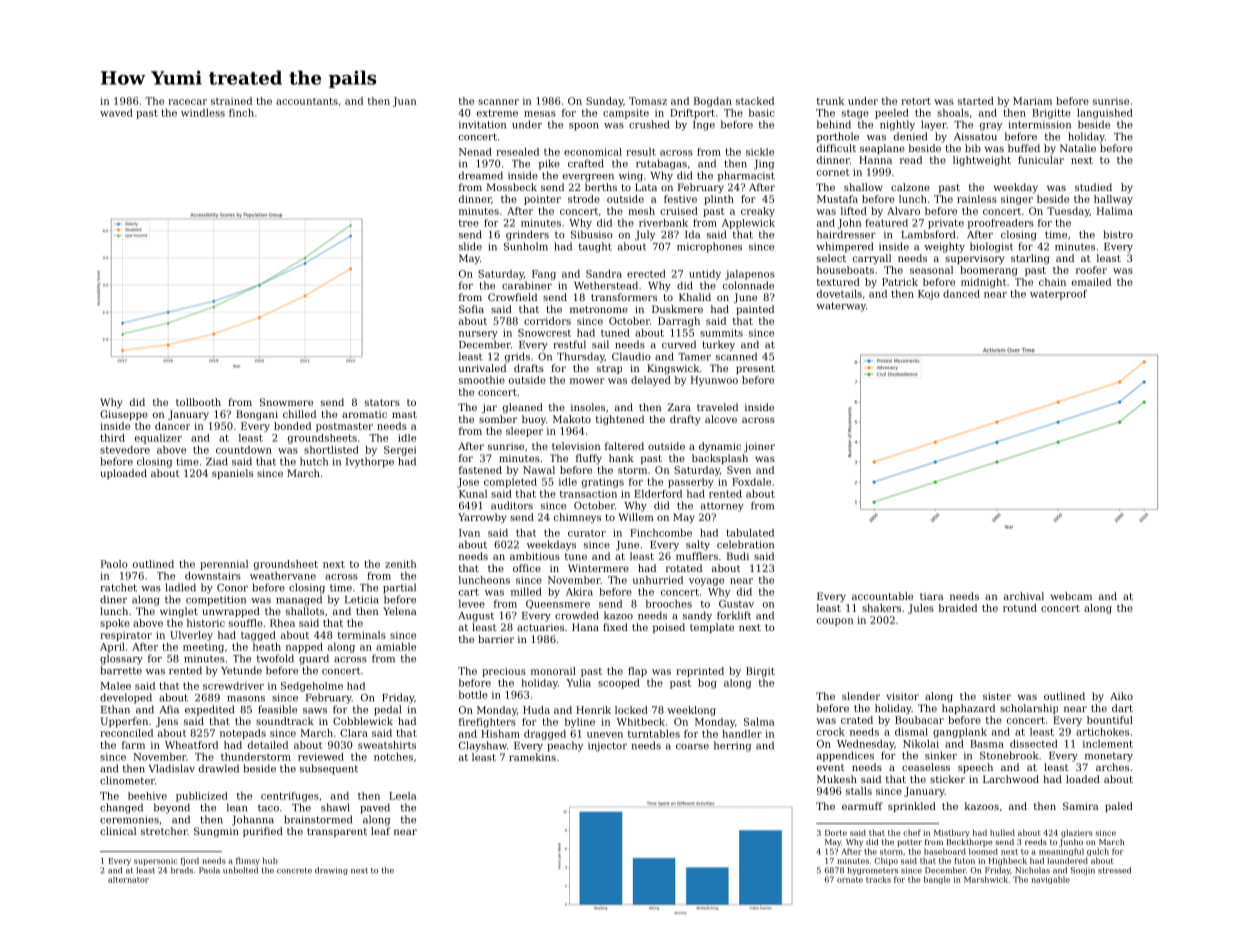 This screenshot has height=952, width=1233. What do you see at coordinates (126, 636) in the screenshot?
I see `respirator` at bounding box center [126, 636].
